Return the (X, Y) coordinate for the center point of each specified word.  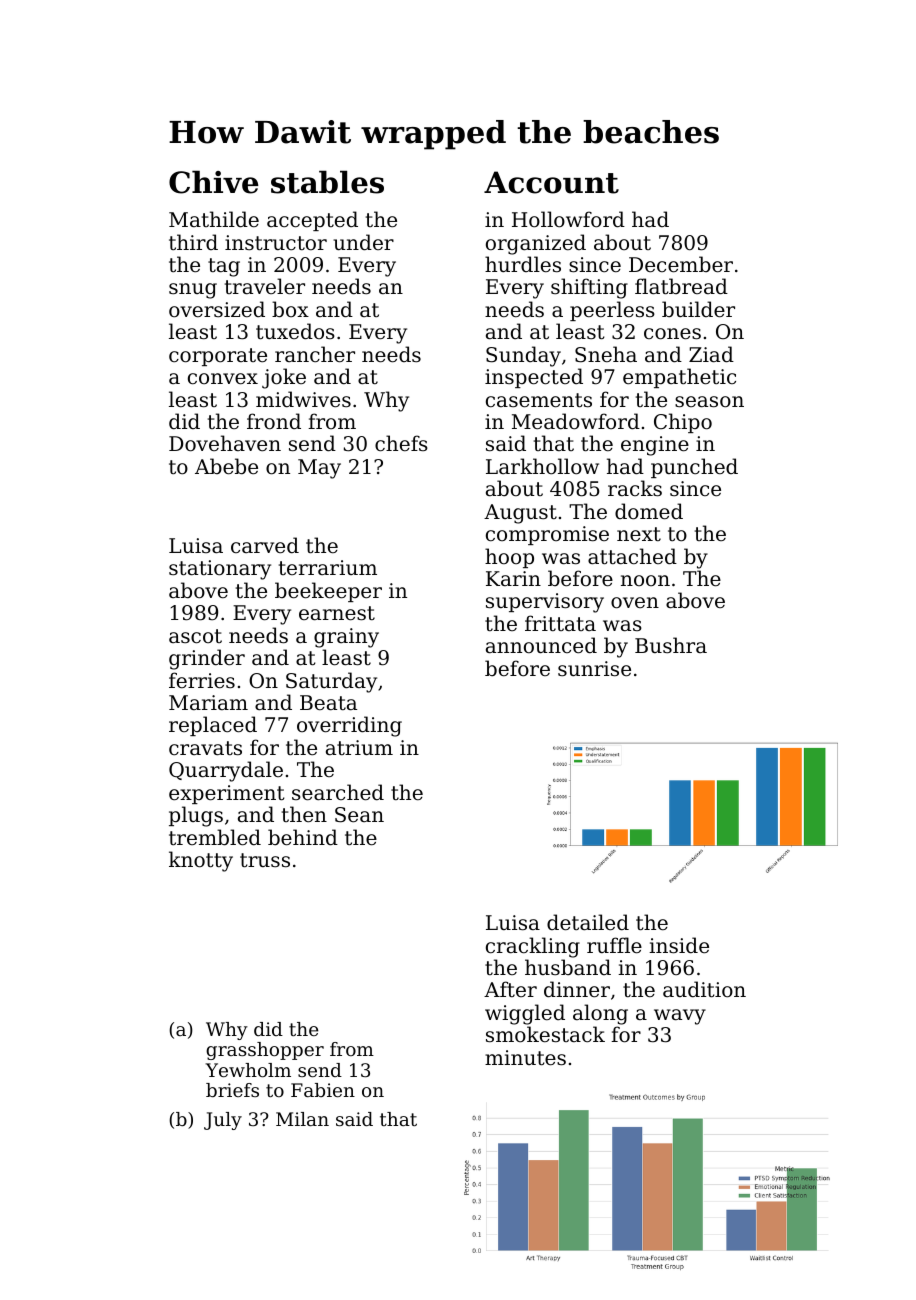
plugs (196, 816)
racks (635, 488)
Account (551, 182)
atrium (359, 748)
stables (327, 182)
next (639, 534)
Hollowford (568, 219)
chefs (401, 443)
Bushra (671, 645)
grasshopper (265, 1051)
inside (679, 945)
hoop (509, 558)
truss (265, 860)
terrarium (328, 567)
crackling (533, 947)
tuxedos (295, 331)
